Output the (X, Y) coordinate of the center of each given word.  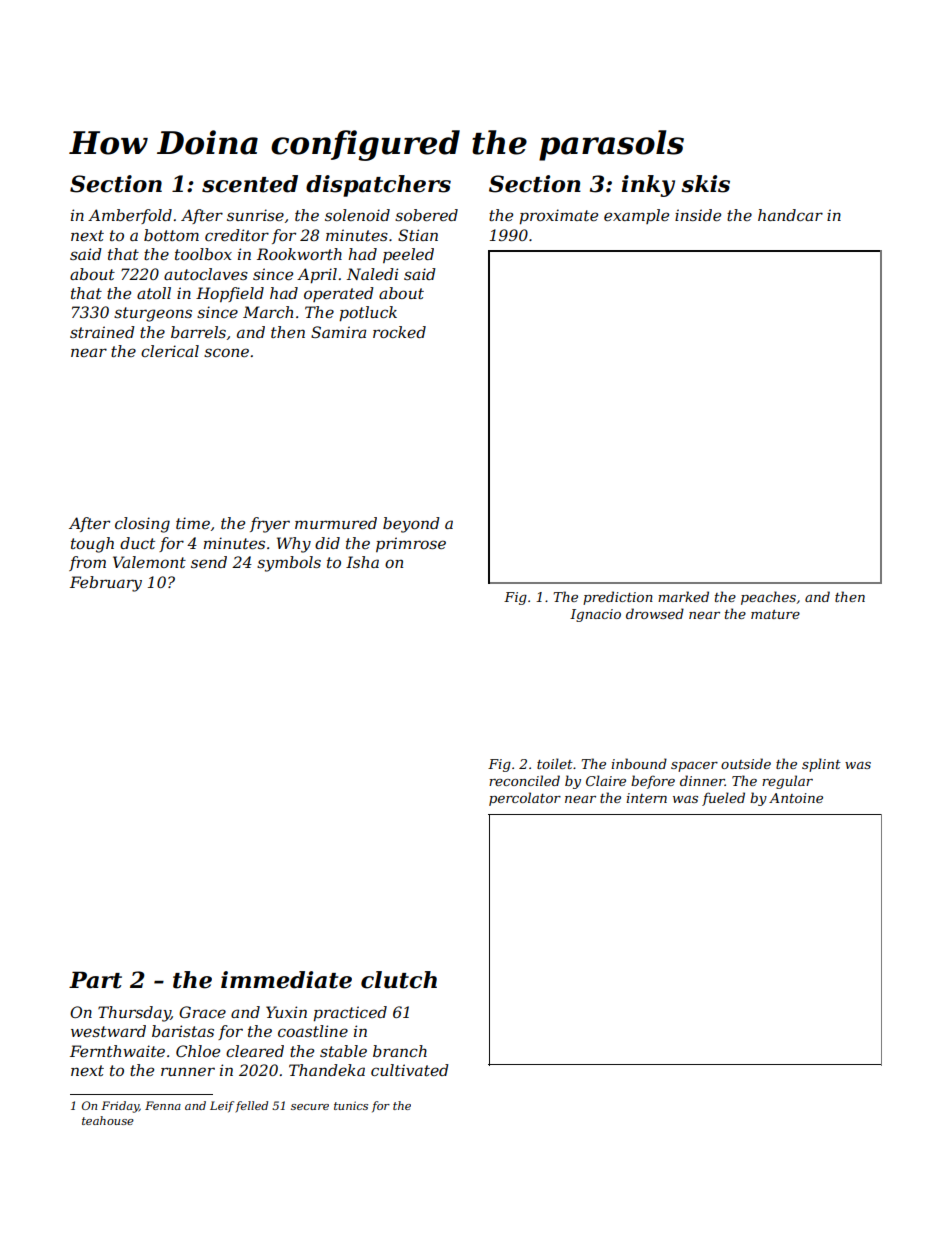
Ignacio (595, 615)
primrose (411, 544)
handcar (790, 215)
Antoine (796, 798)
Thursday (134, 1014)
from (87, 563)
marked (683, 596)
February (106, 584)
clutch (399, 980)
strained (102, 332)
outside (746, 763)
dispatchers (378, 186)
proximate (558, 216)
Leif (222, 1107)
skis (705, 184)
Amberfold (130, 216)
